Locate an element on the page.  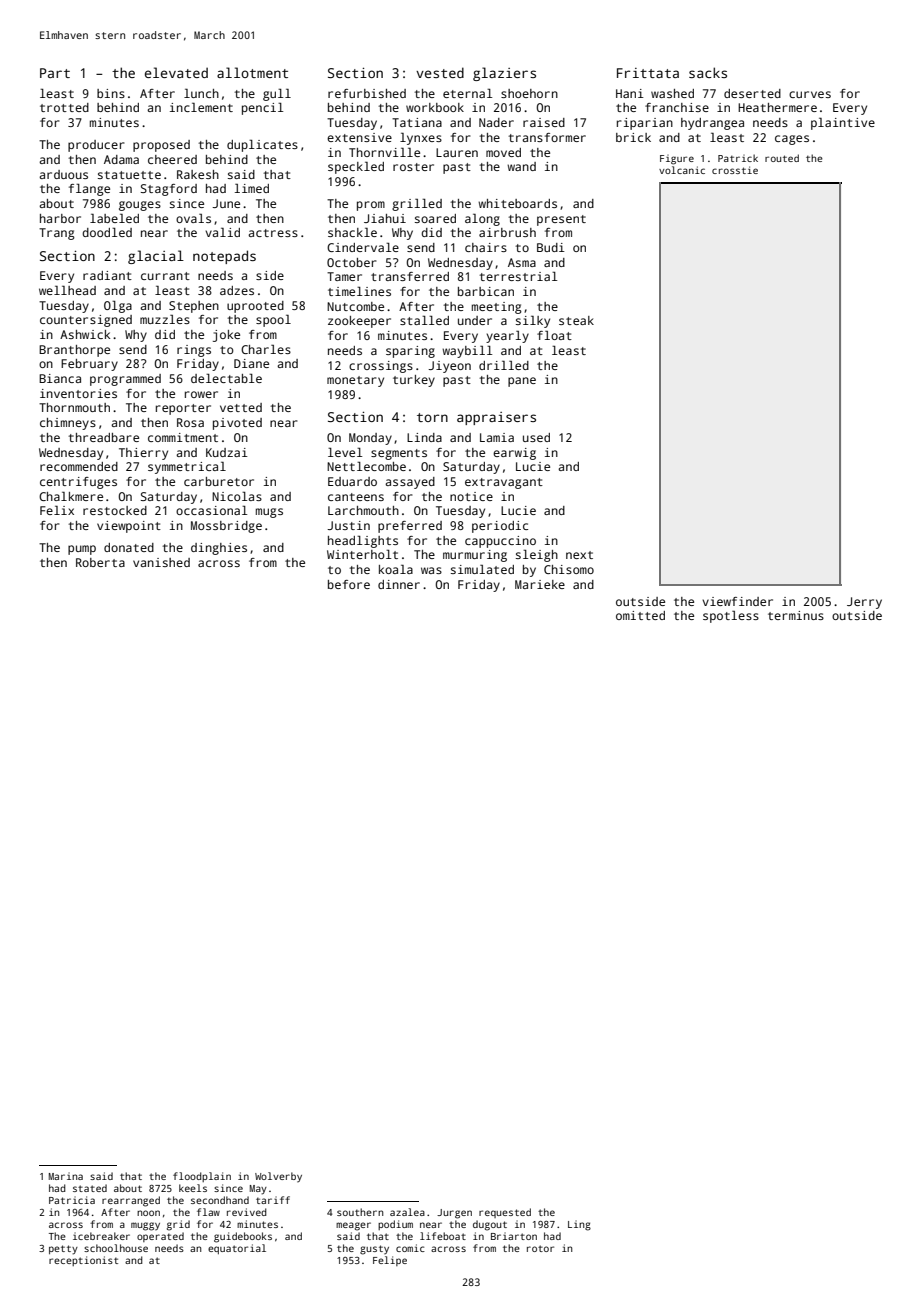
petty is located at coordinates (63, 1250).
